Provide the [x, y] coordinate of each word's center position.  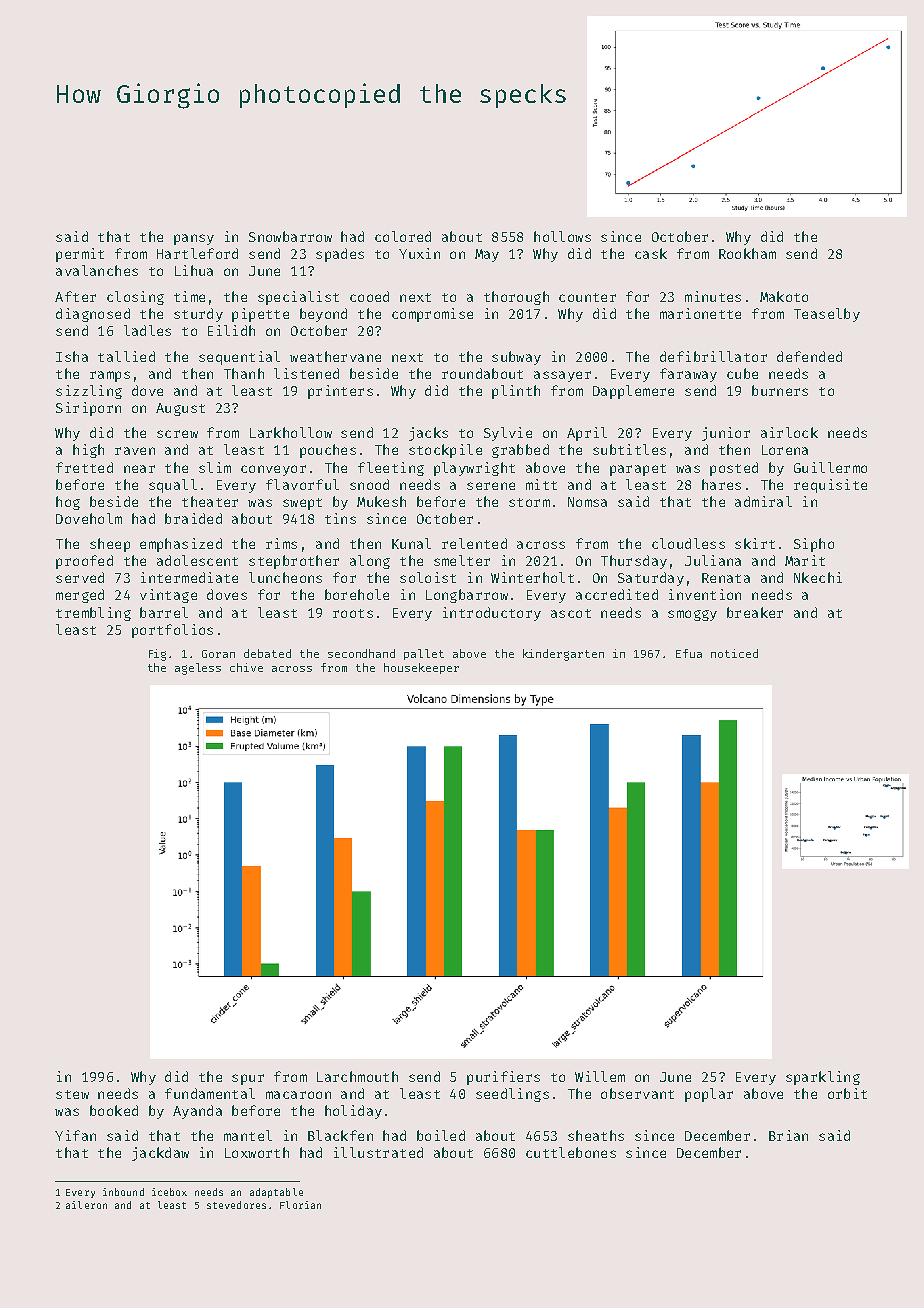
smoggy [692, 615]
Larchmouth [357, 1076]
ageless [198, 669]
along [370, 562]
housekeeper [421, 668]
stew [72, 1094]
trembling [93, 614]
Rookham [747, 253]
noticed [734, 653]
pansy [194, 239]
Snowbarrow [290, 236]
